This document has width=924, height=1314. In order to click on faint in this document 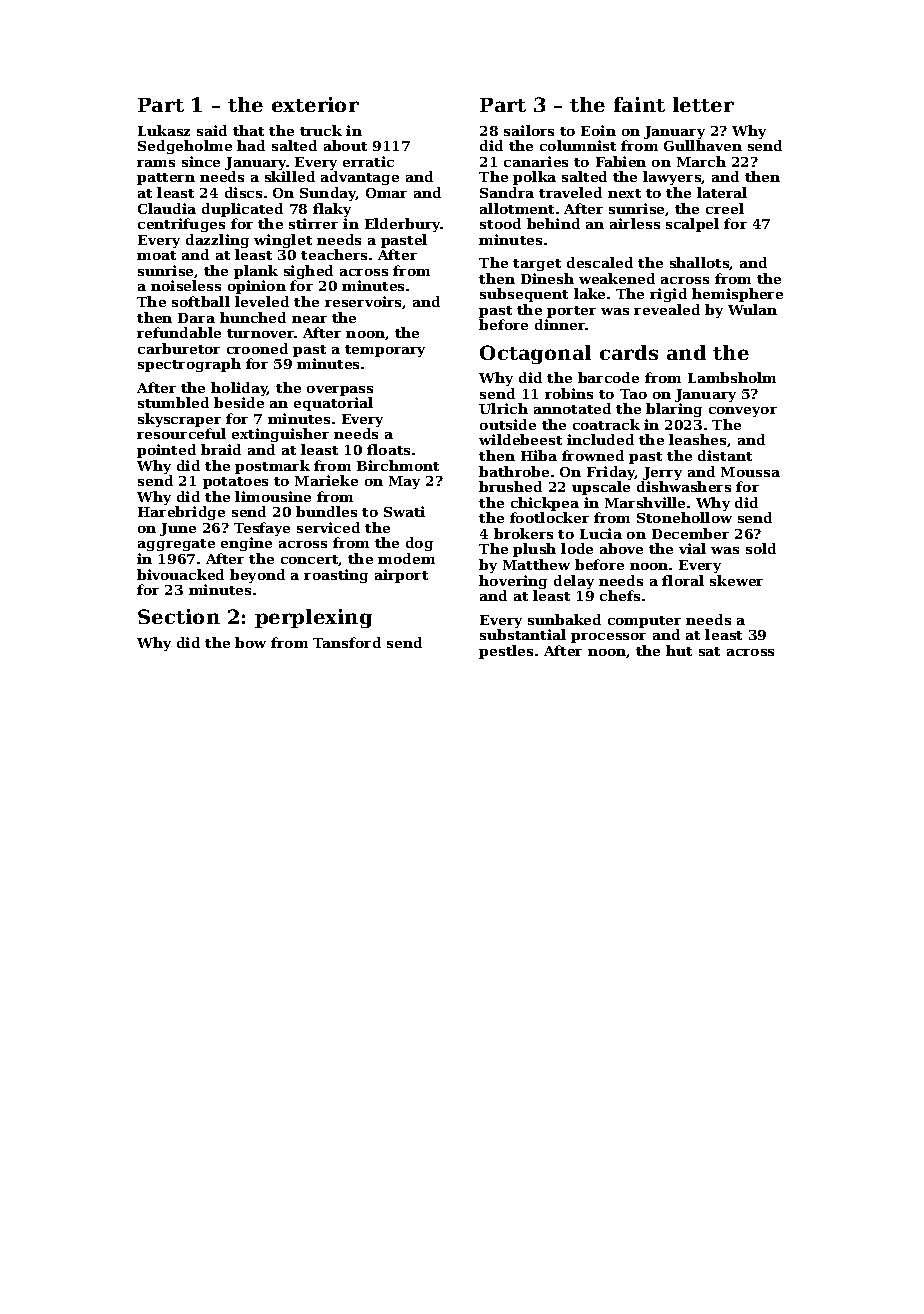, I will do `click(639, 104)`.
